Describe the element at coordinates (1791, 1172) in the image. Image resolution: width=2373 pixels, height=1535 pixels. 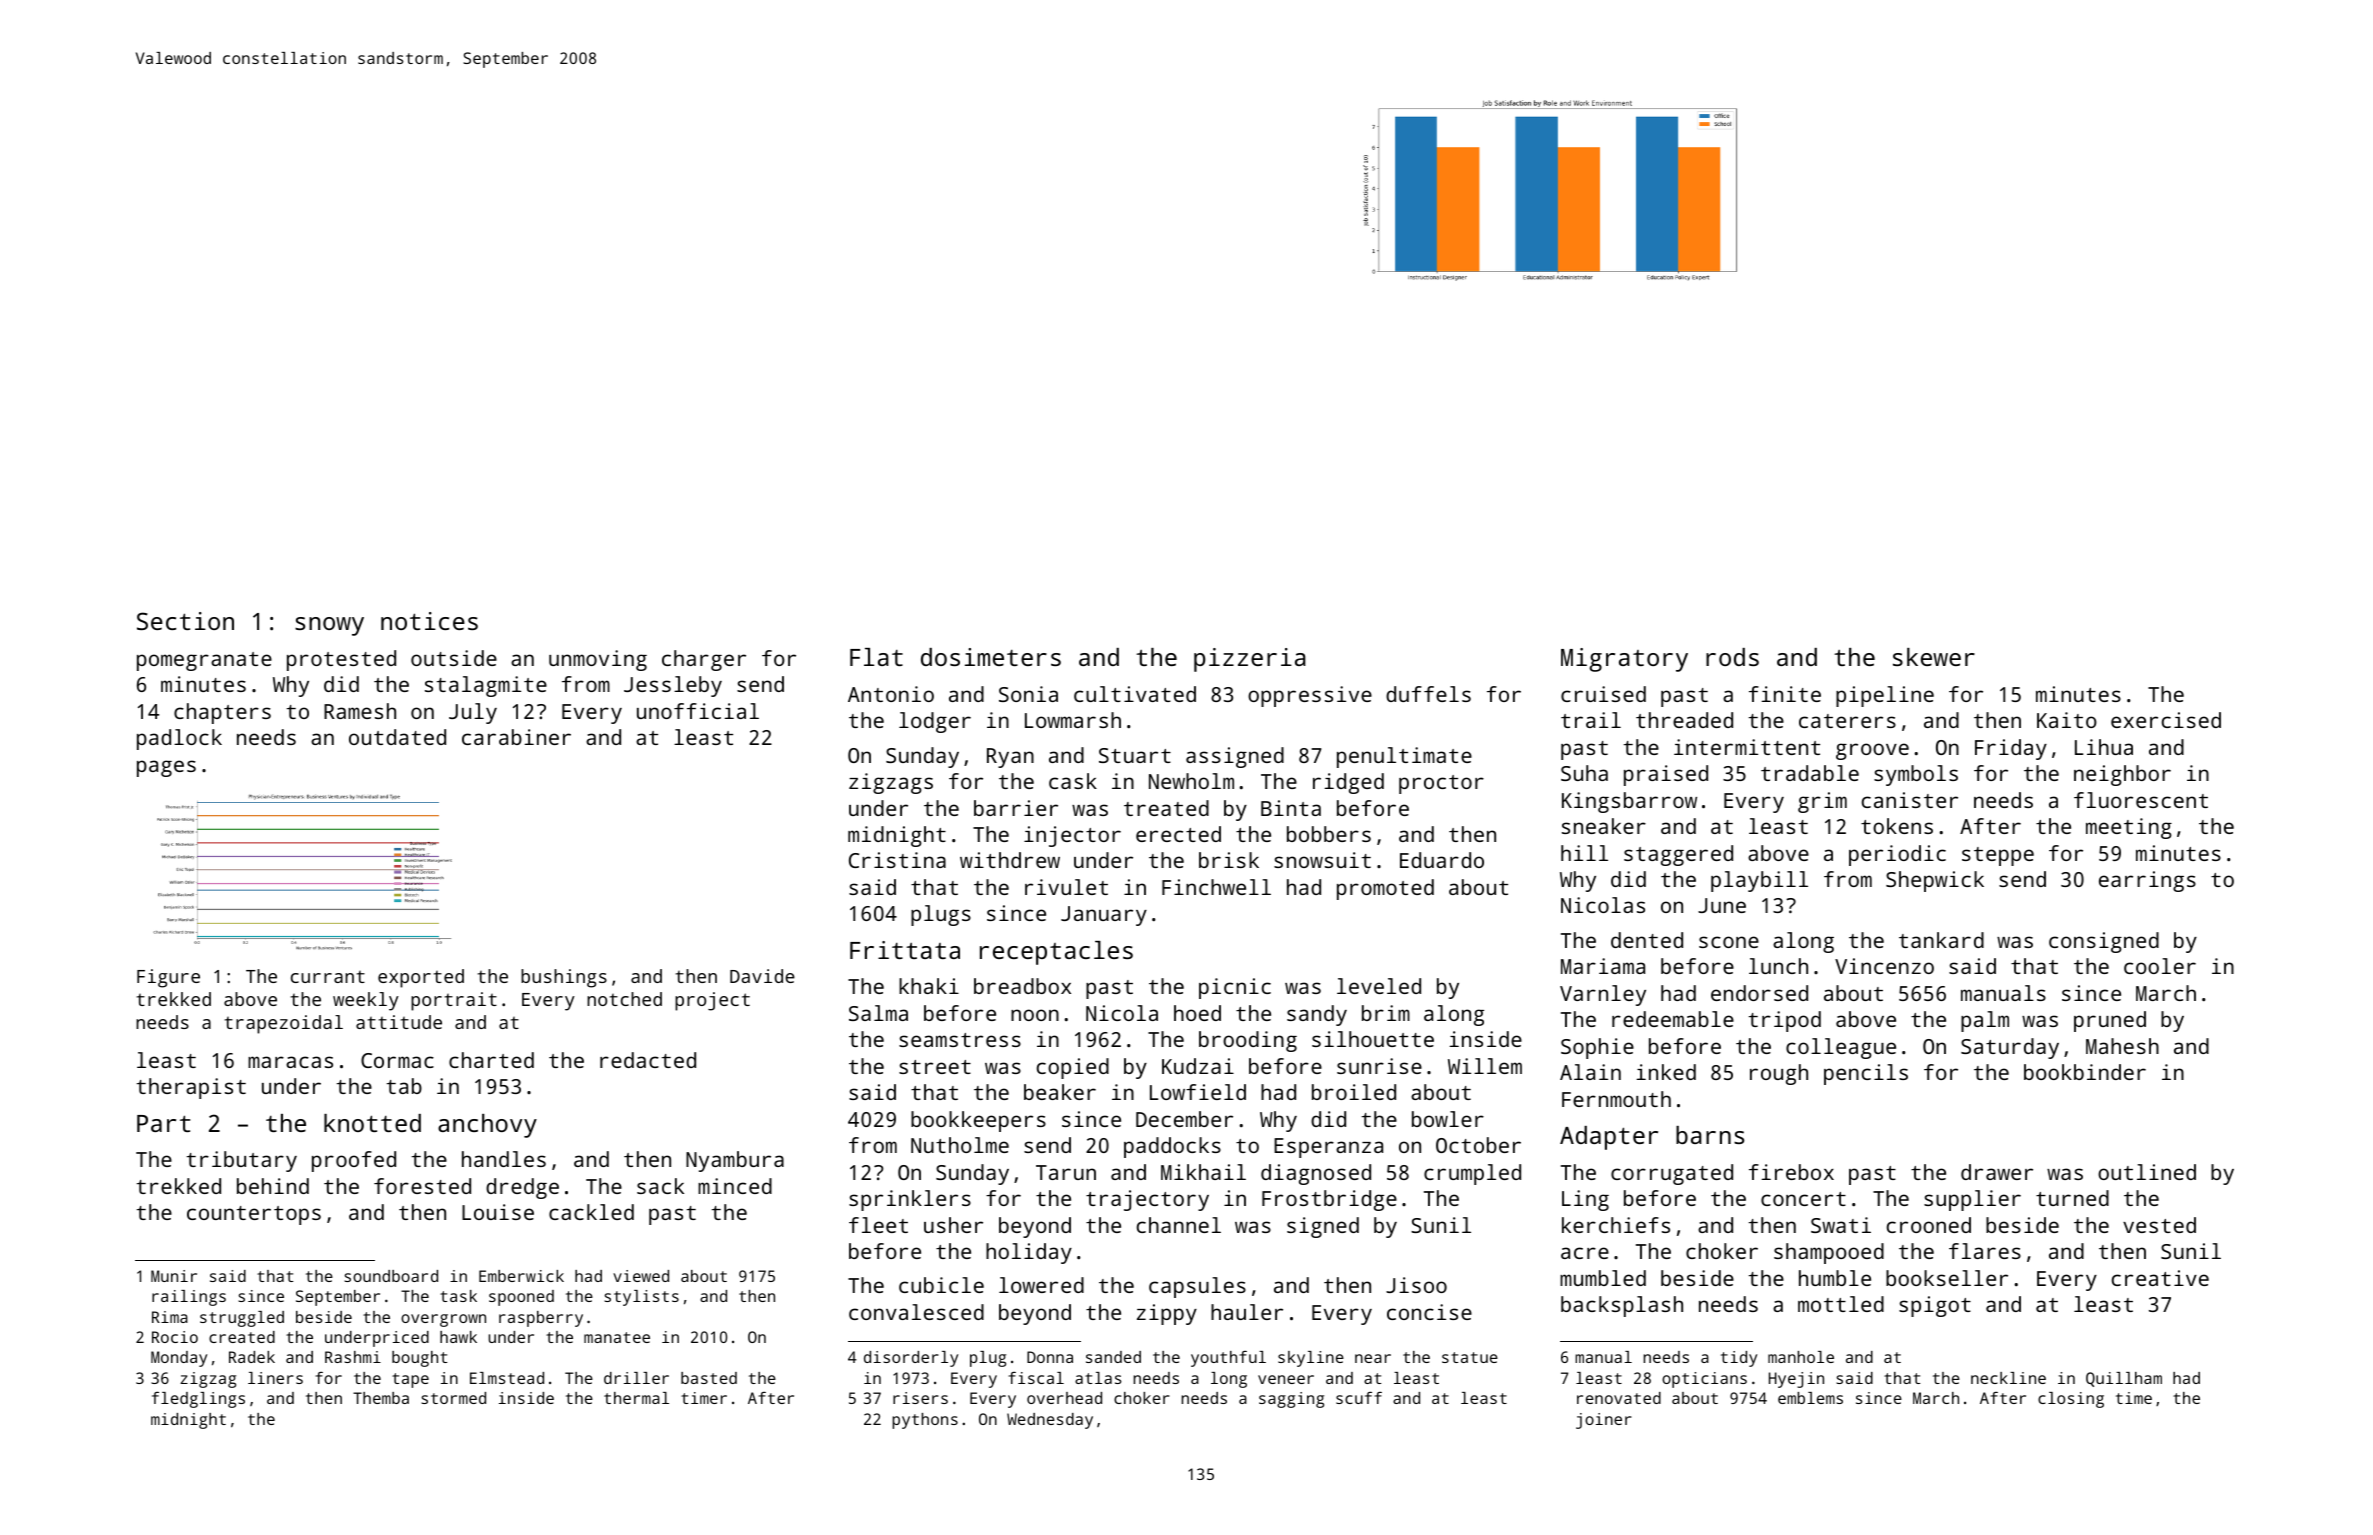
I see `firebox` at that location.
